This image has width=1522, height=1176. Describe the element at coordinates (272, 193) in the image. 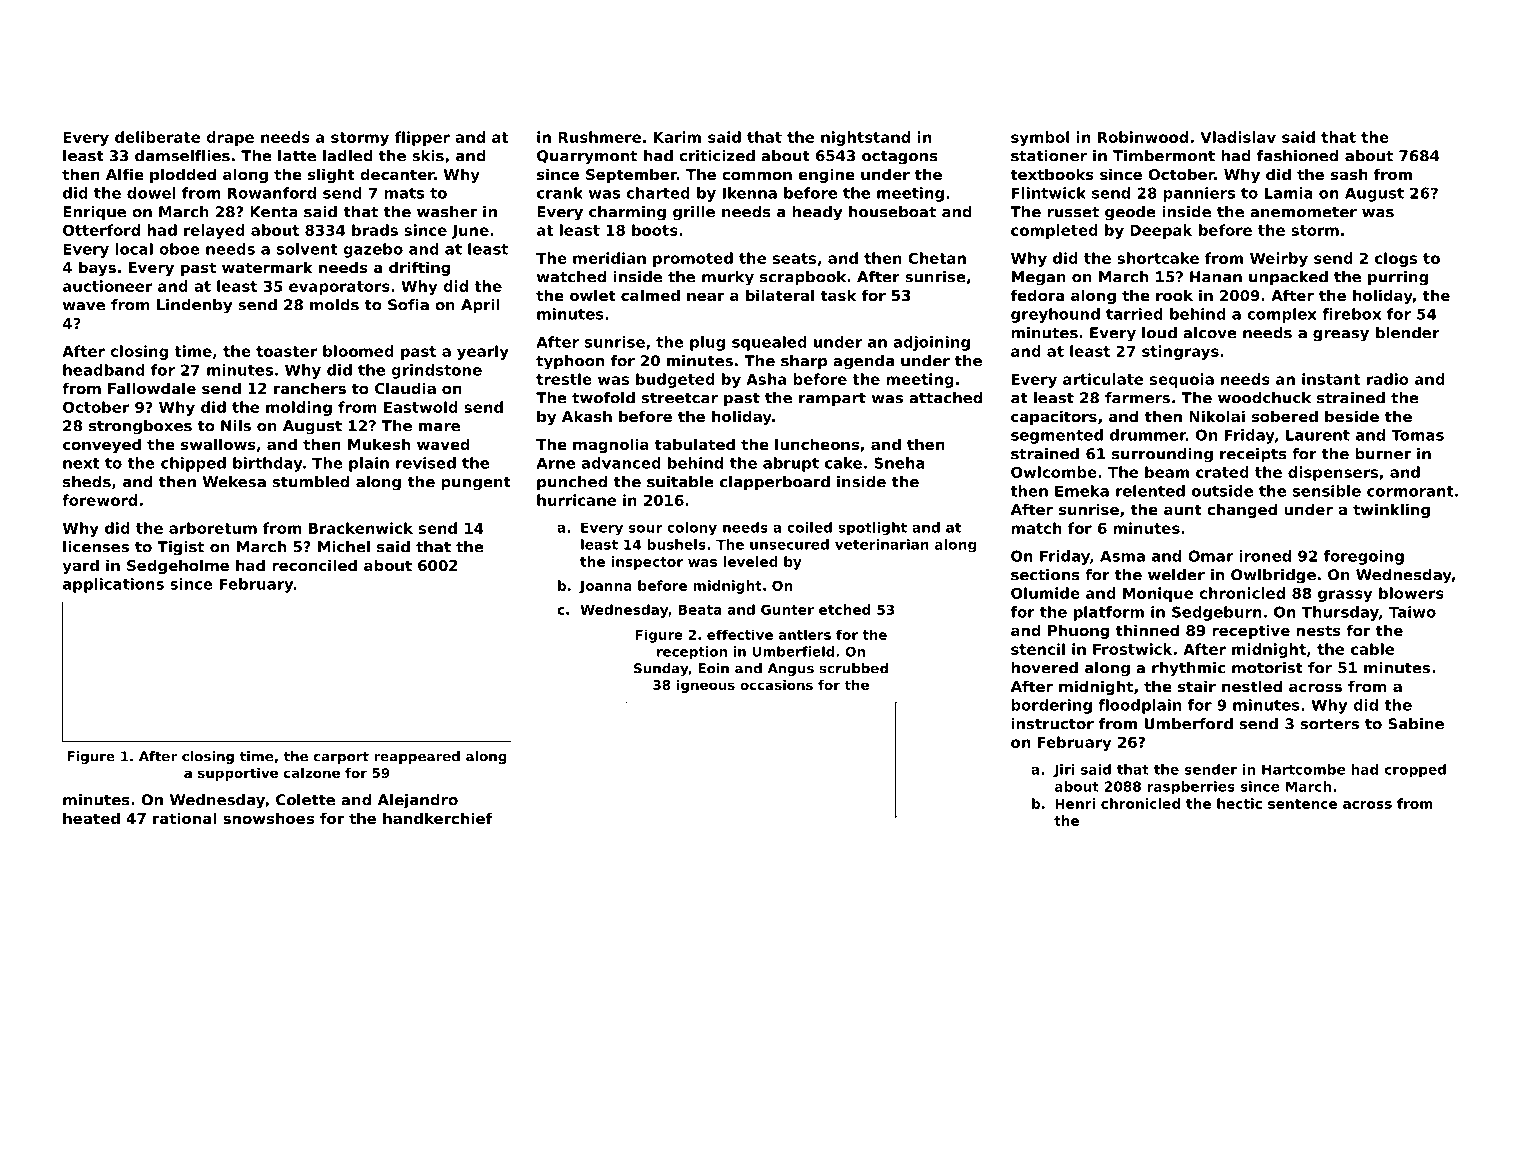

I see `Rowanford` at that location.
